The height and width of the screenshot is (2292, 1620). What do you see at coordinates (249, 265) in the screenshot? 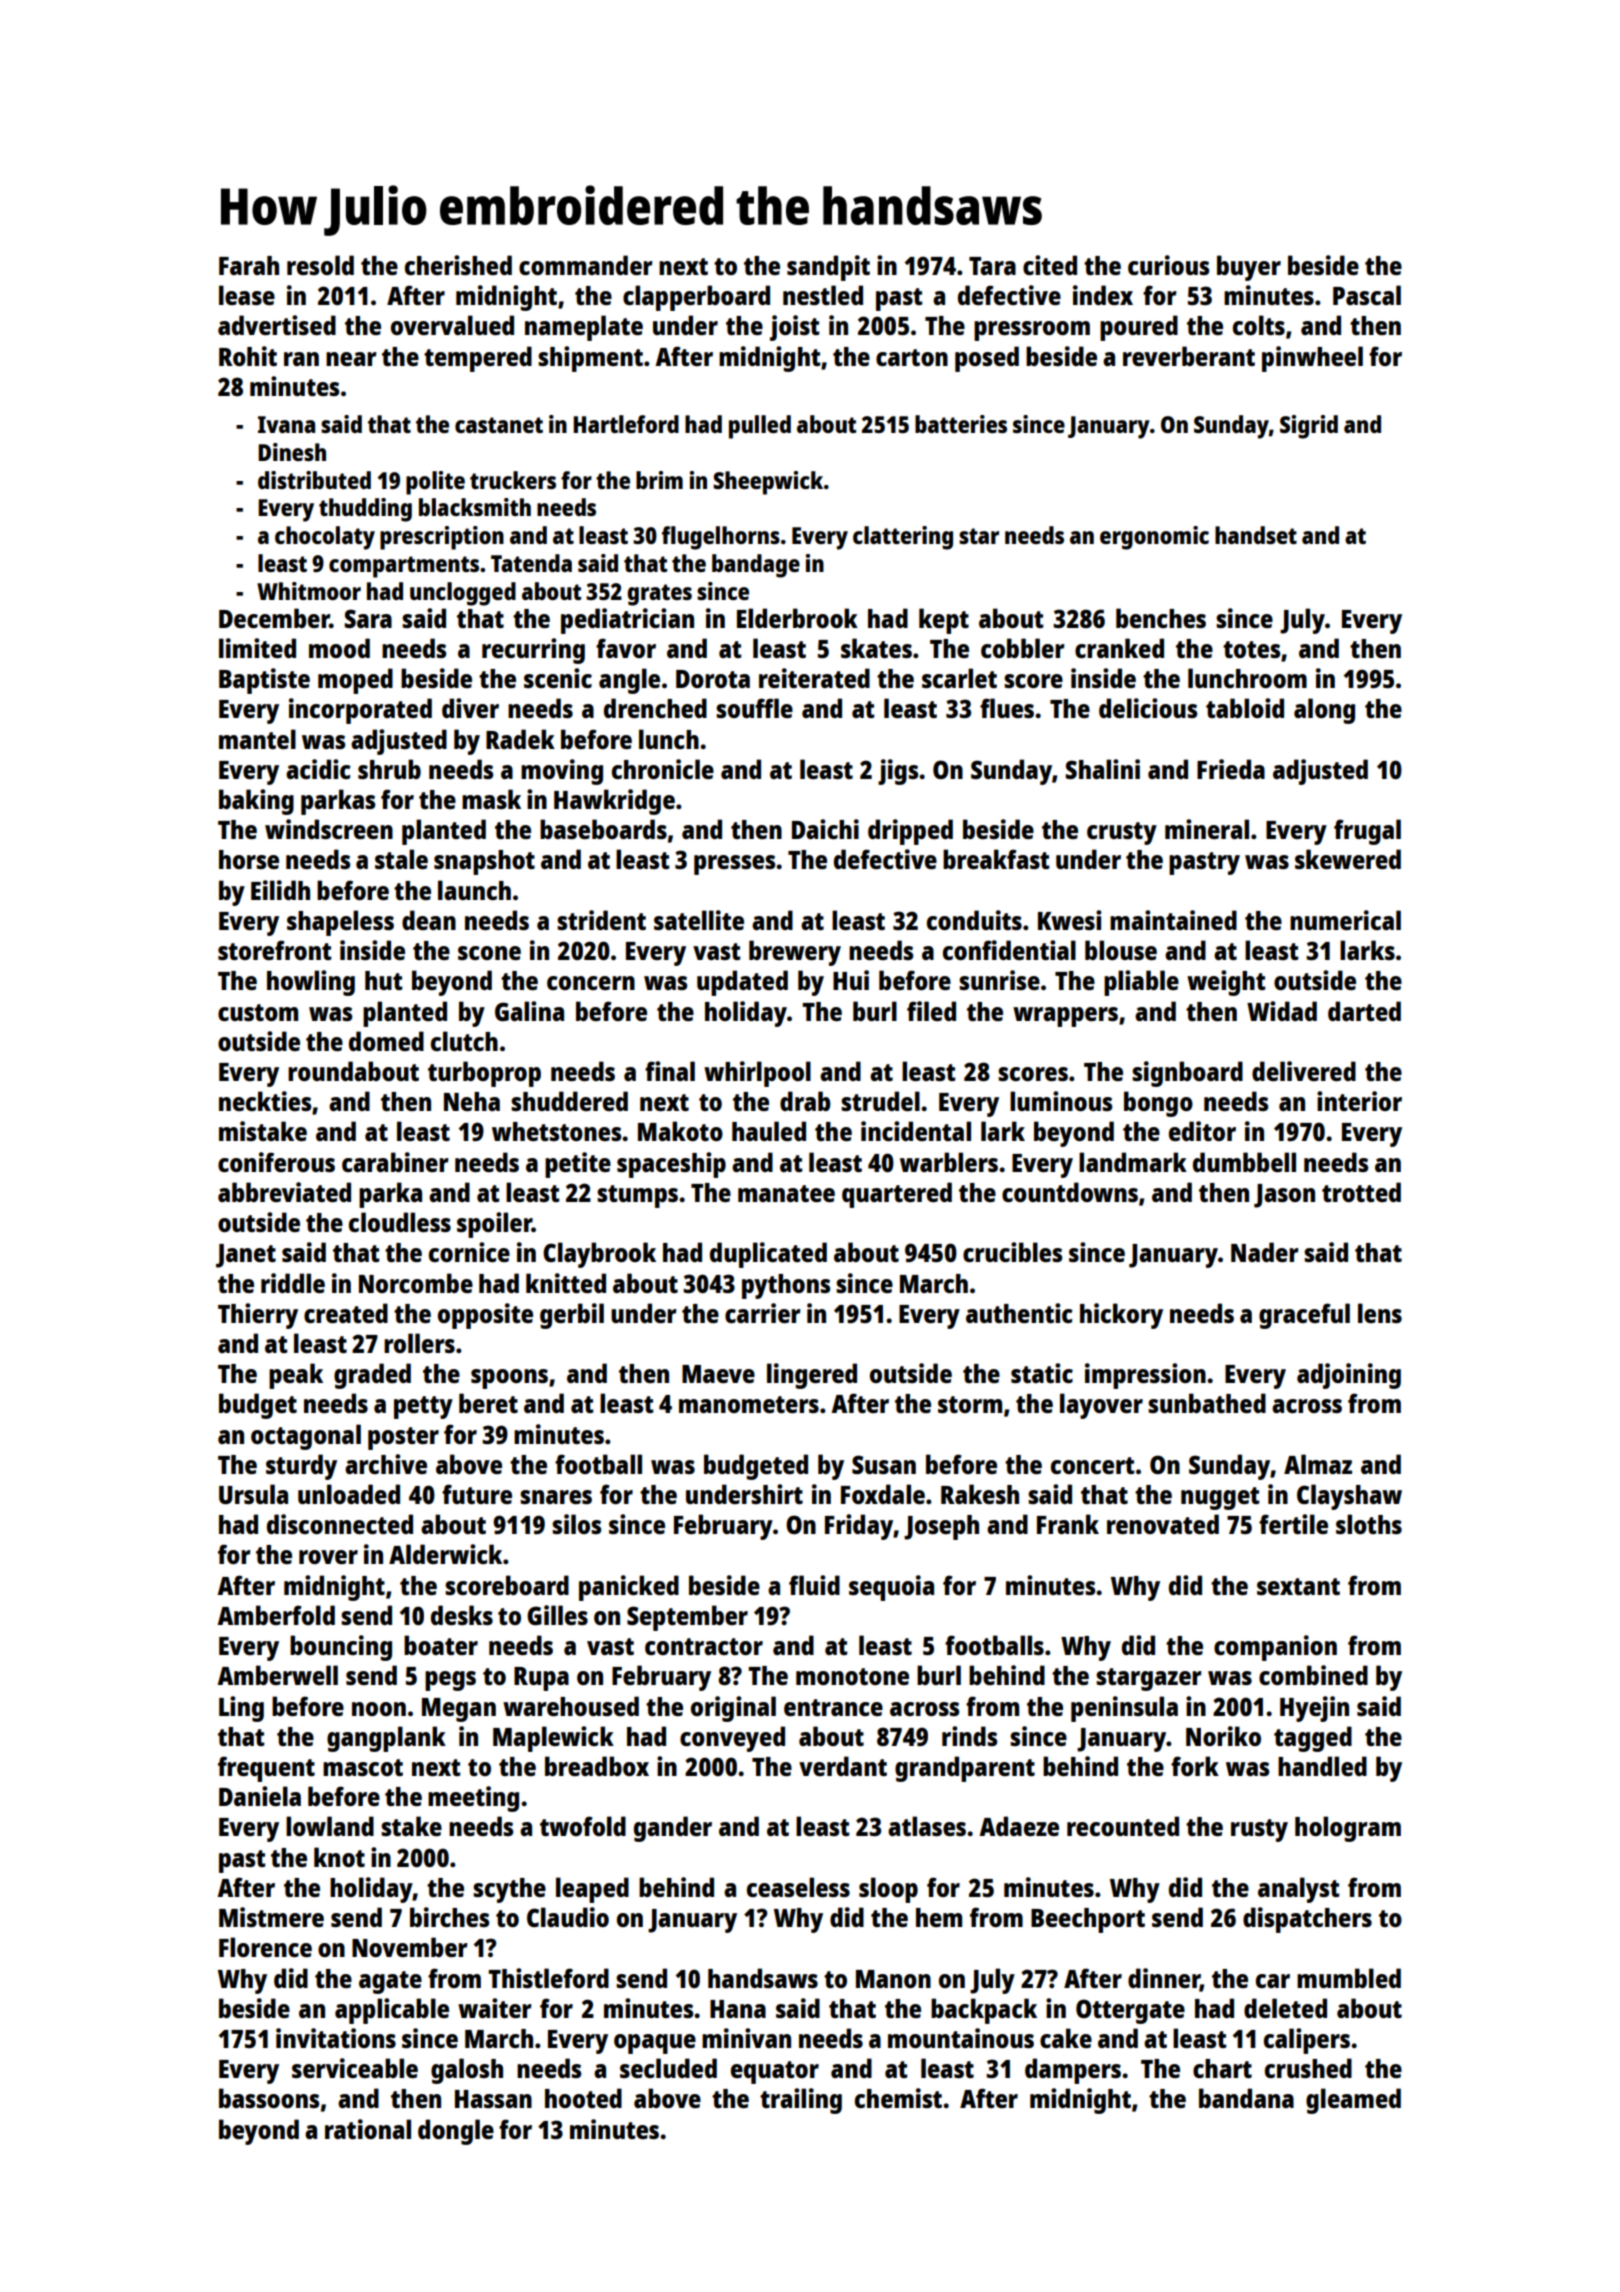
I see `Farah` at bounding box center [249, 265].
